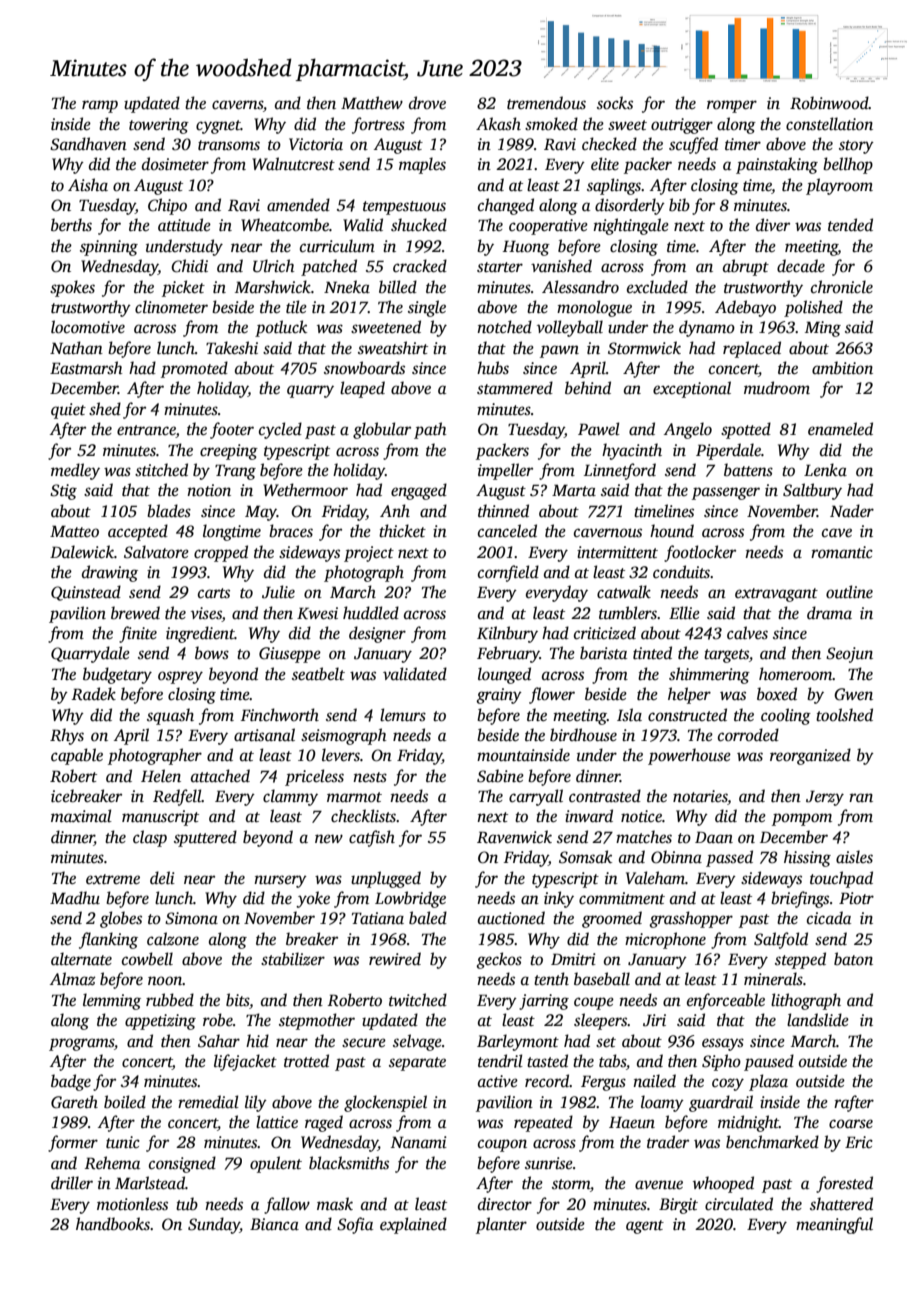 This document has width=924, height=1308. What do you see at coordinates (505, 471) in the document?
I see `impeller` at bounding box center [505, 471].
